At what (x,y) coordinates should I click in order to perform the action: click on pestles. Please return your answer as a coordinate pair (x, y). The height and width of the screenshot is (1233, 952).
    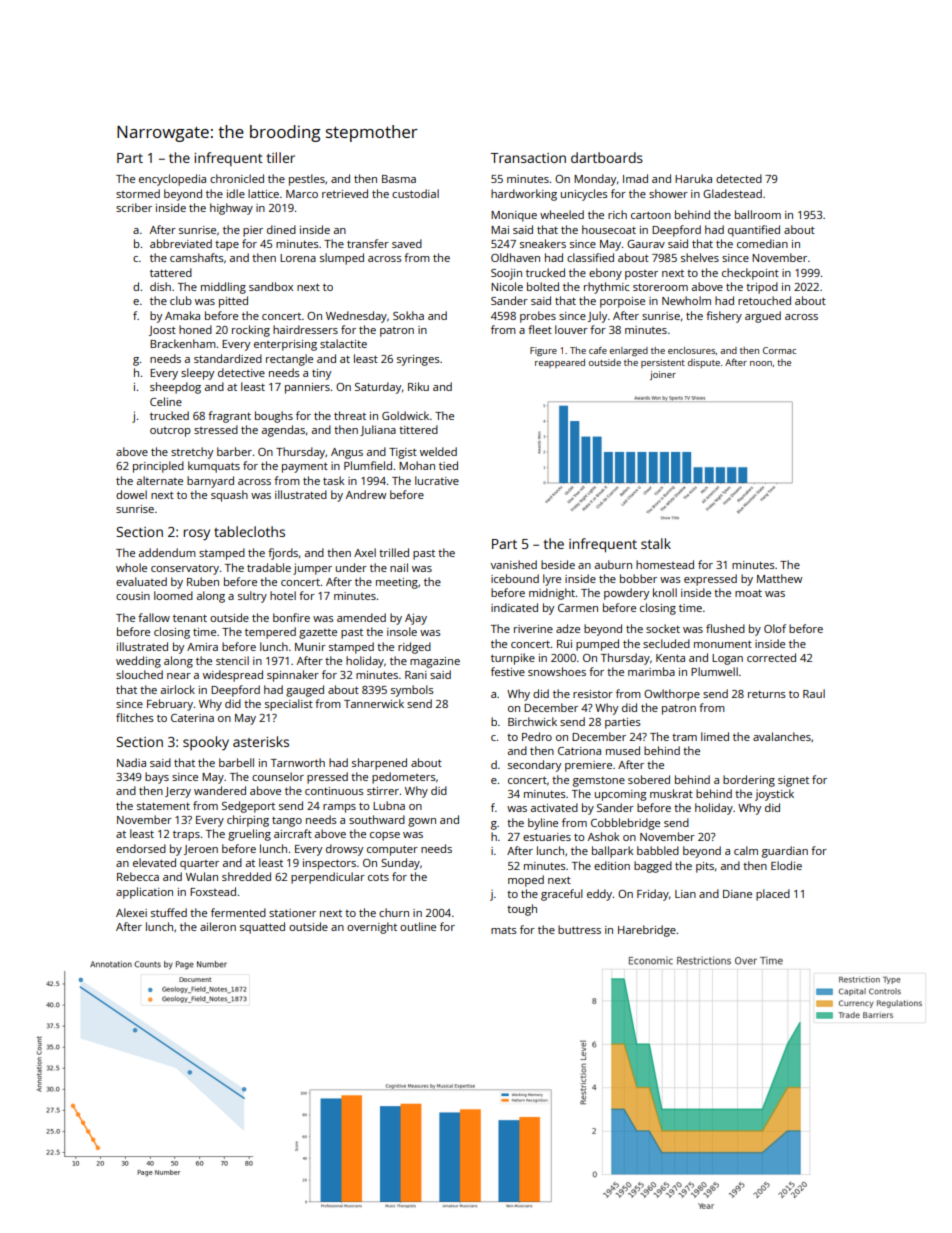
    Looking at the image, I should click on (307, 180).
